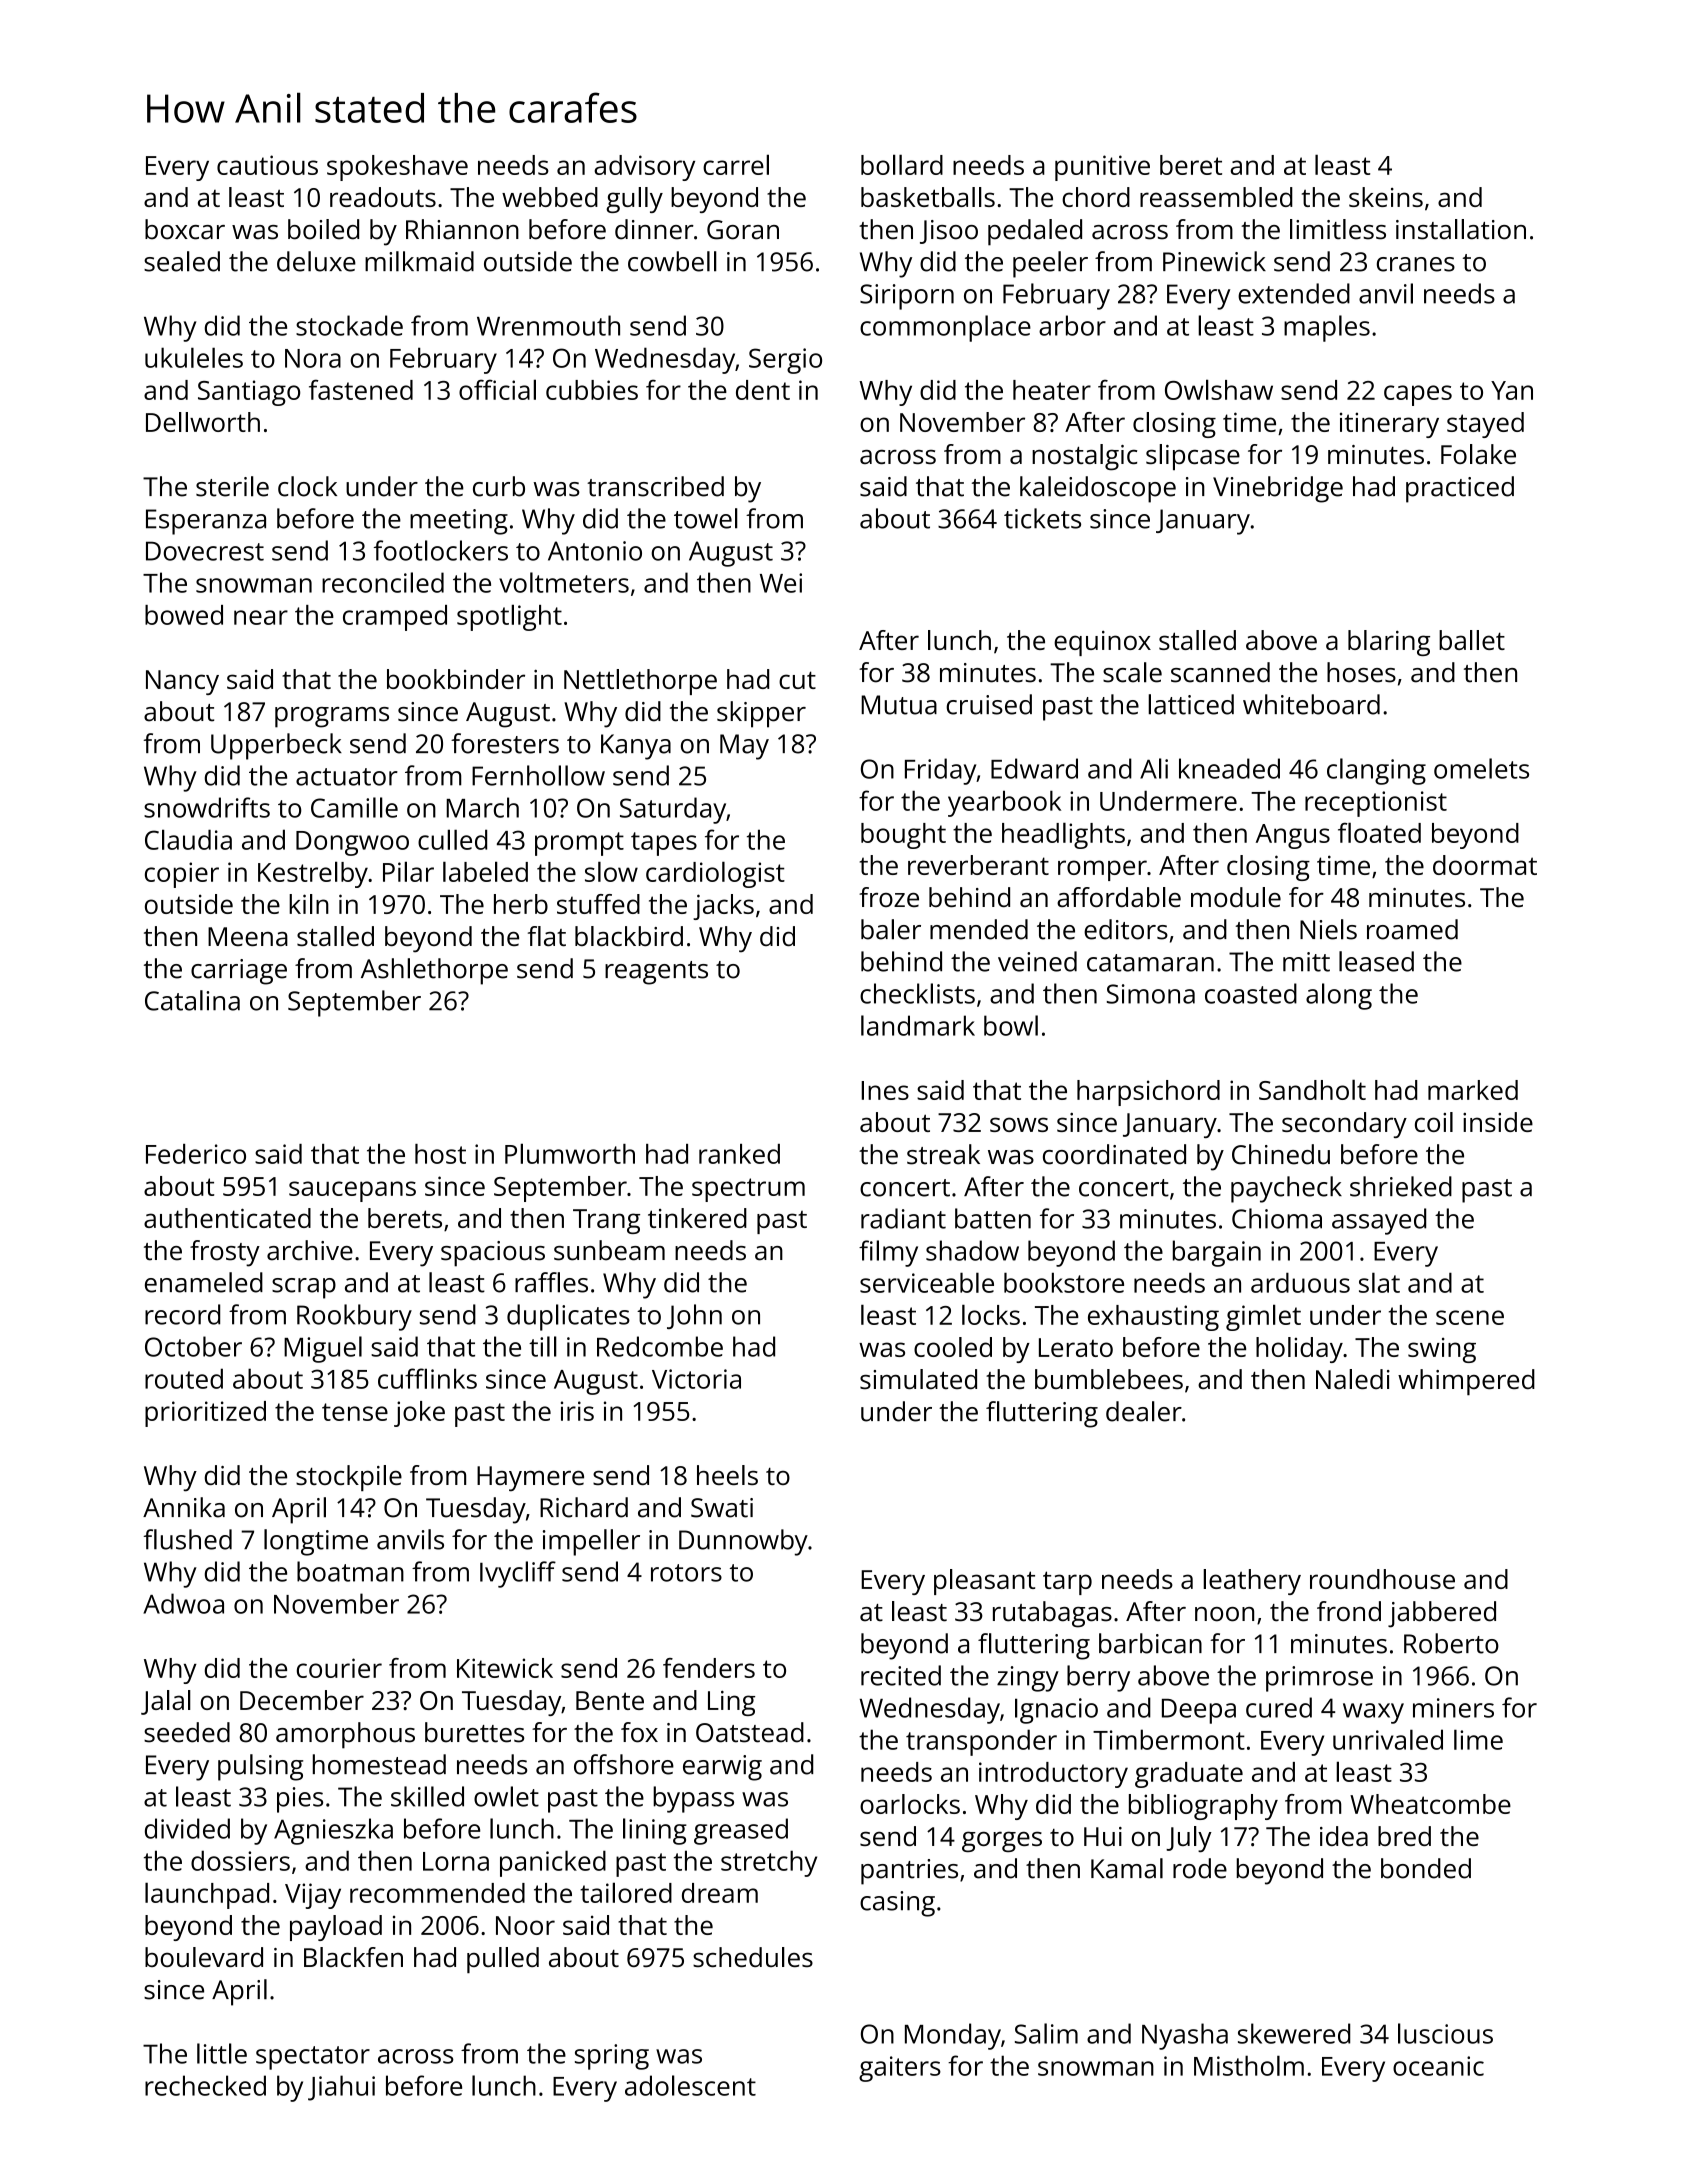 The width and height of the page is (1683, 2178). What do you see at coordinates (918, 1025) in the page?
I see `landmark` at bounding box center [918, 1025].
